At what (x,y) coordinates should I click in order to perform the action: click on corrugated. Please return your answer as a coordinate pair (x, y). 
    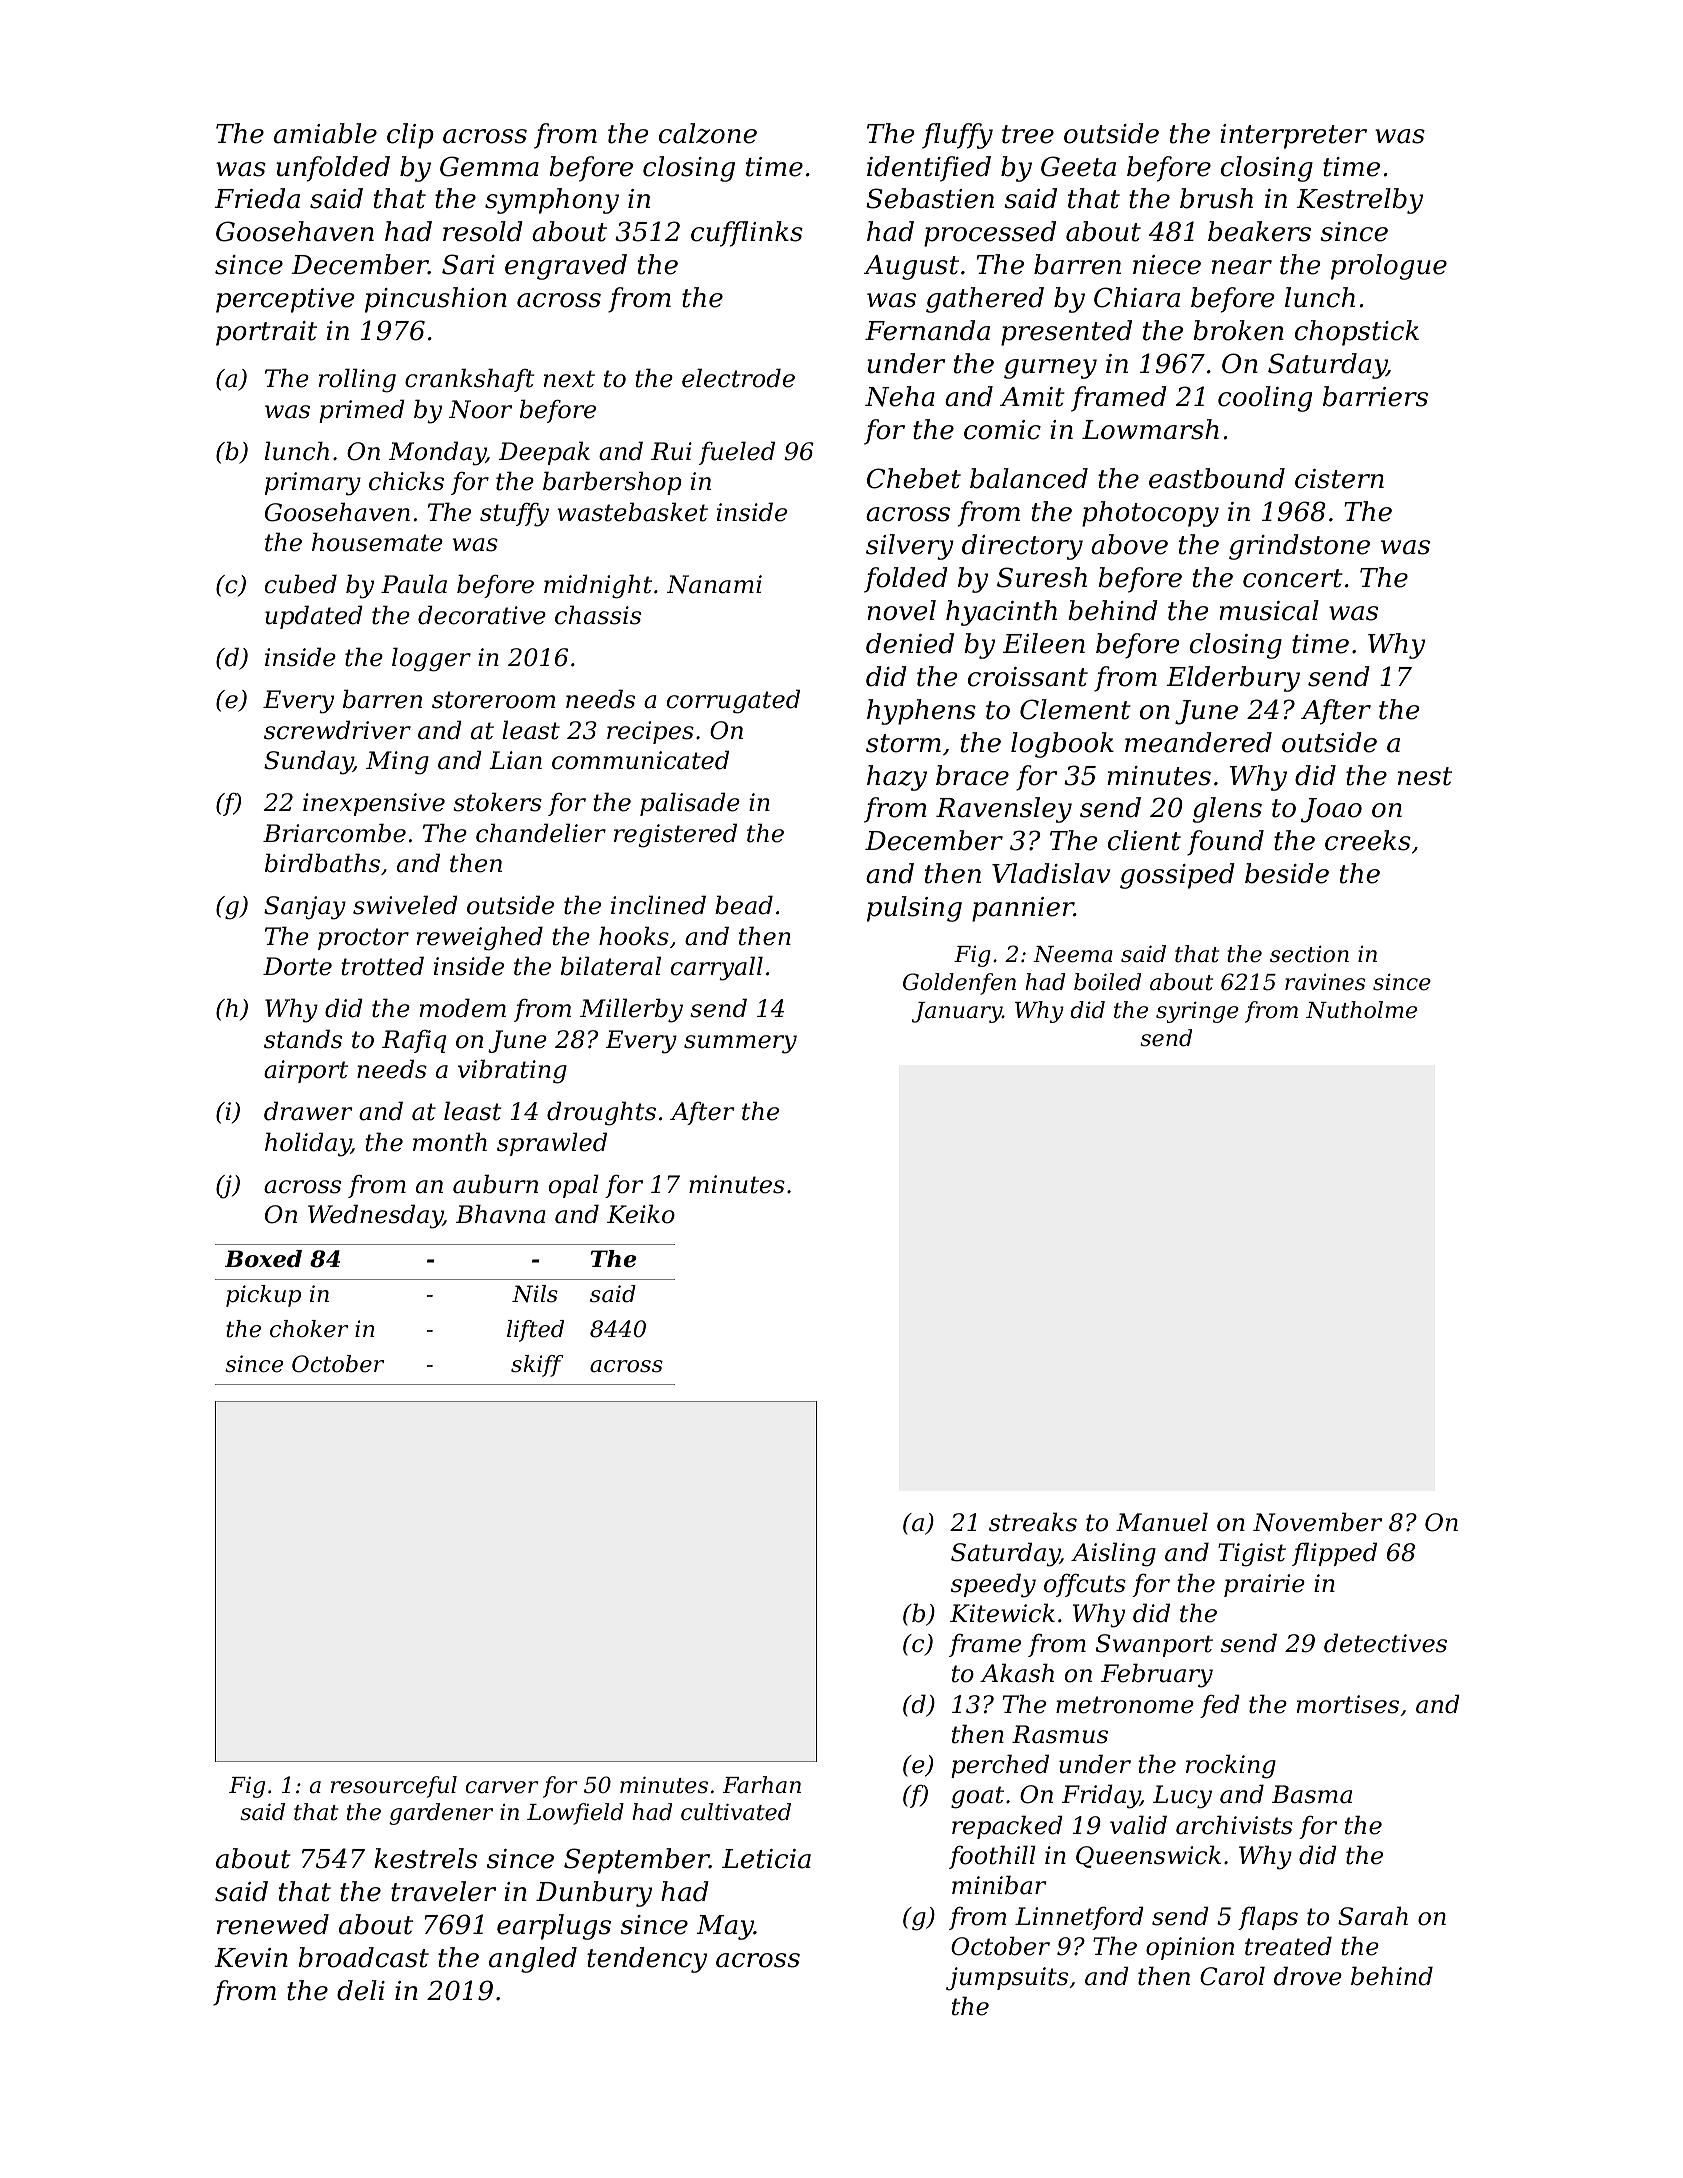
    Looking at the image, I should click on (733, 701).
